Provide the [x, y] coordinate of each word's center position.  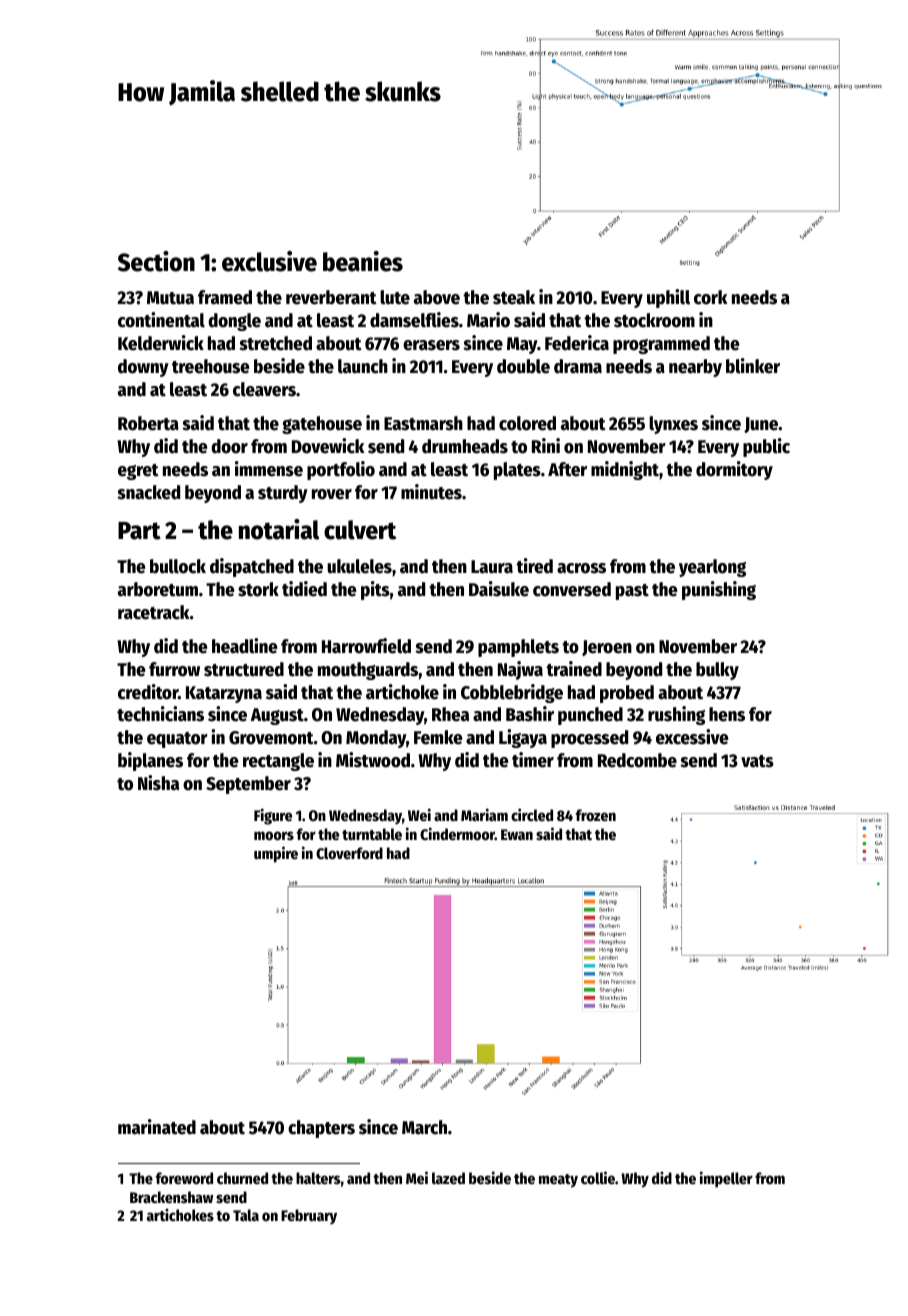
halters [318, 1178]
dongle [234, 322]
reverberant [331, 297]
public [766, 447]
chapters [321, 1129]
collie [598, 1177]
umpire [276, 854]
